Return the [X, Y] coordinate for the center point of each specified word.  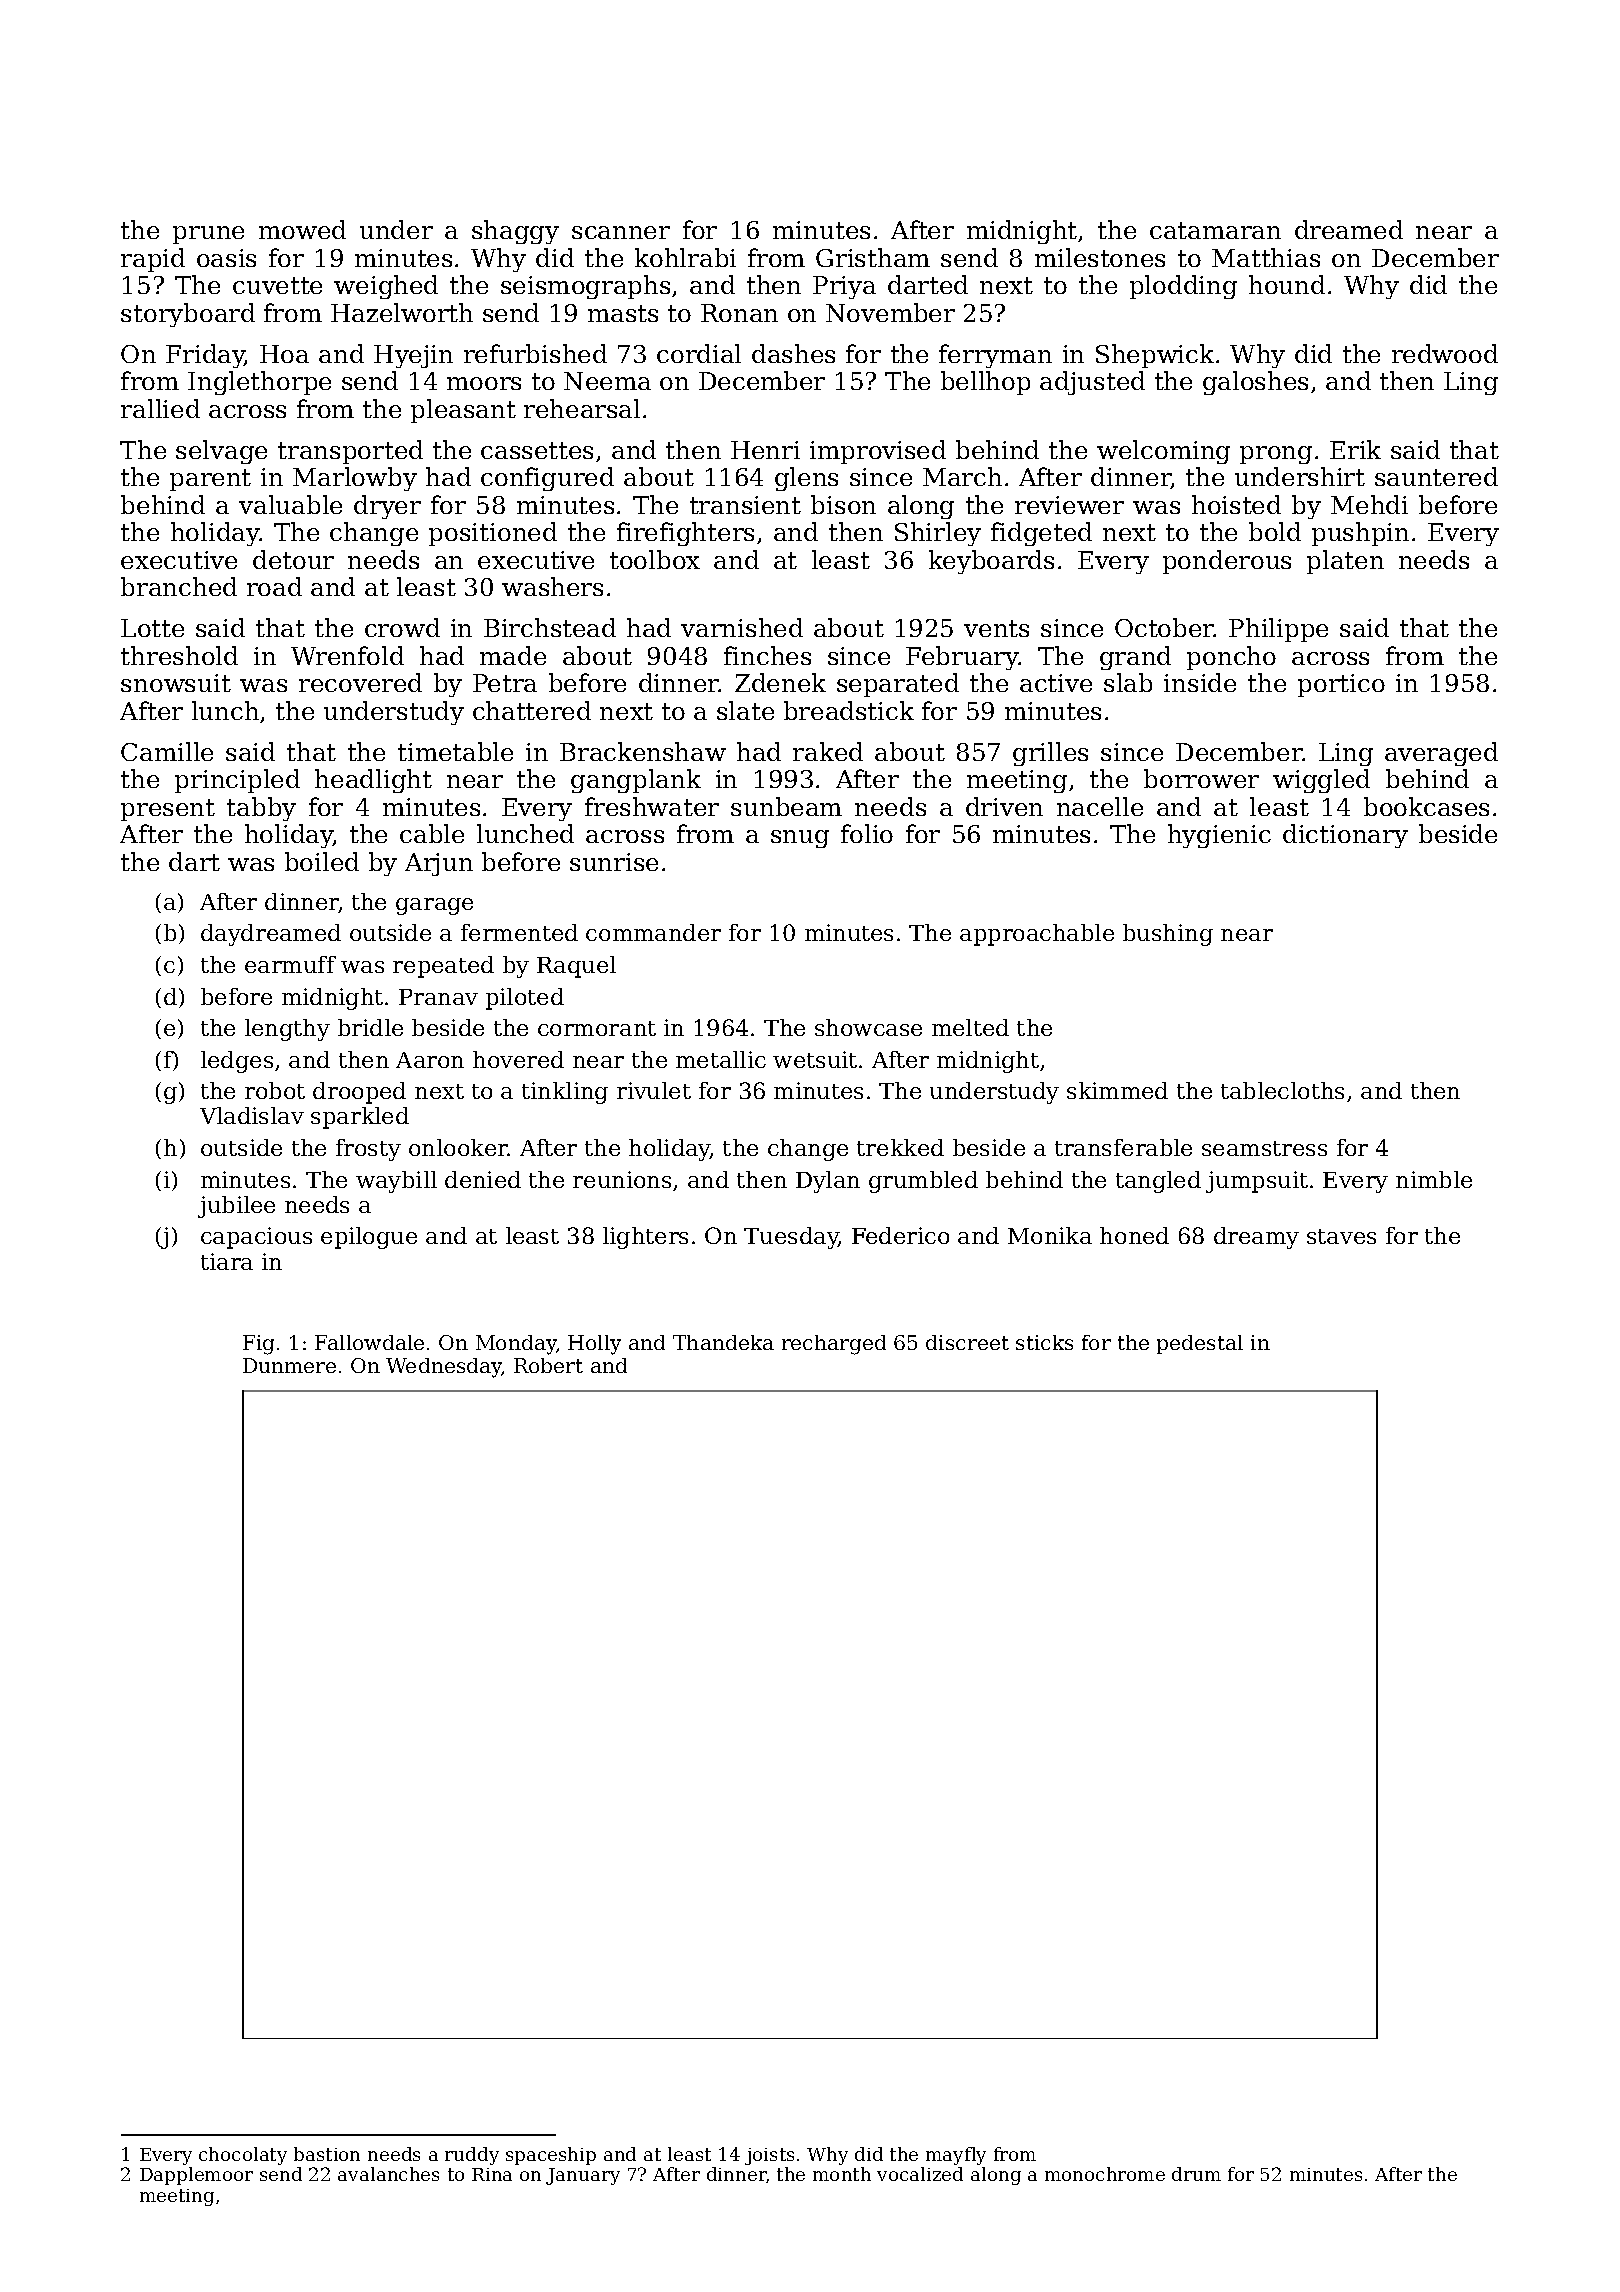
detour [293, 559]
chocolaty [243, 2156]
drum [1196, 2174]
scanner [621, 232]
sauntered [1436, 476]
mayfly [956, 2156]
